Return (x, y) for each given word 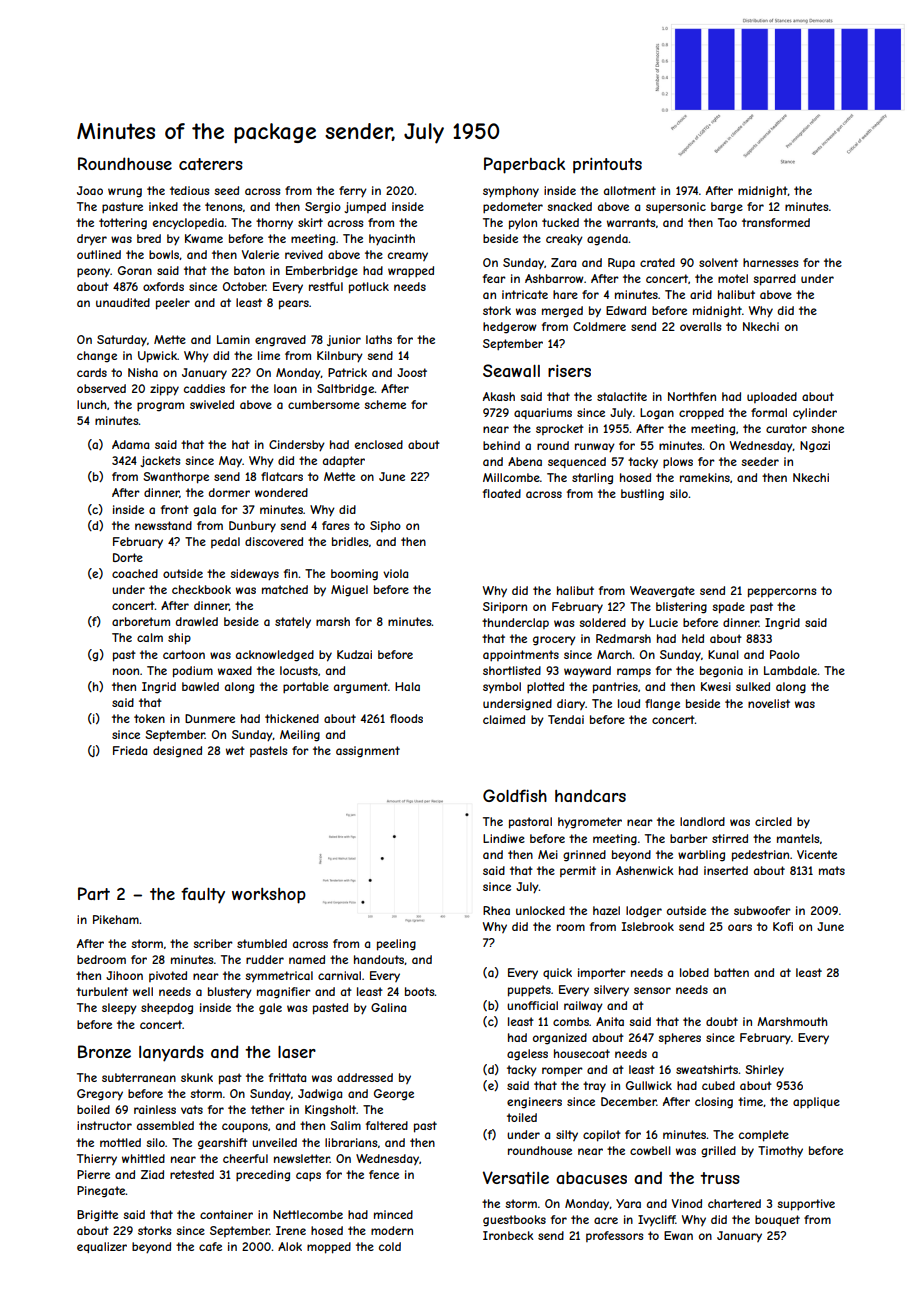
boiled (93, 1109)
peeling (396, 945)
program (160, 407)
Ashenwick (645, 870)
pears (294, 305)
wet (235, 750)
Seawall (511, 370)
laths (379, 339)
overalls (700, 326)
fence (384, 1174)
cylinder (815, 414)
